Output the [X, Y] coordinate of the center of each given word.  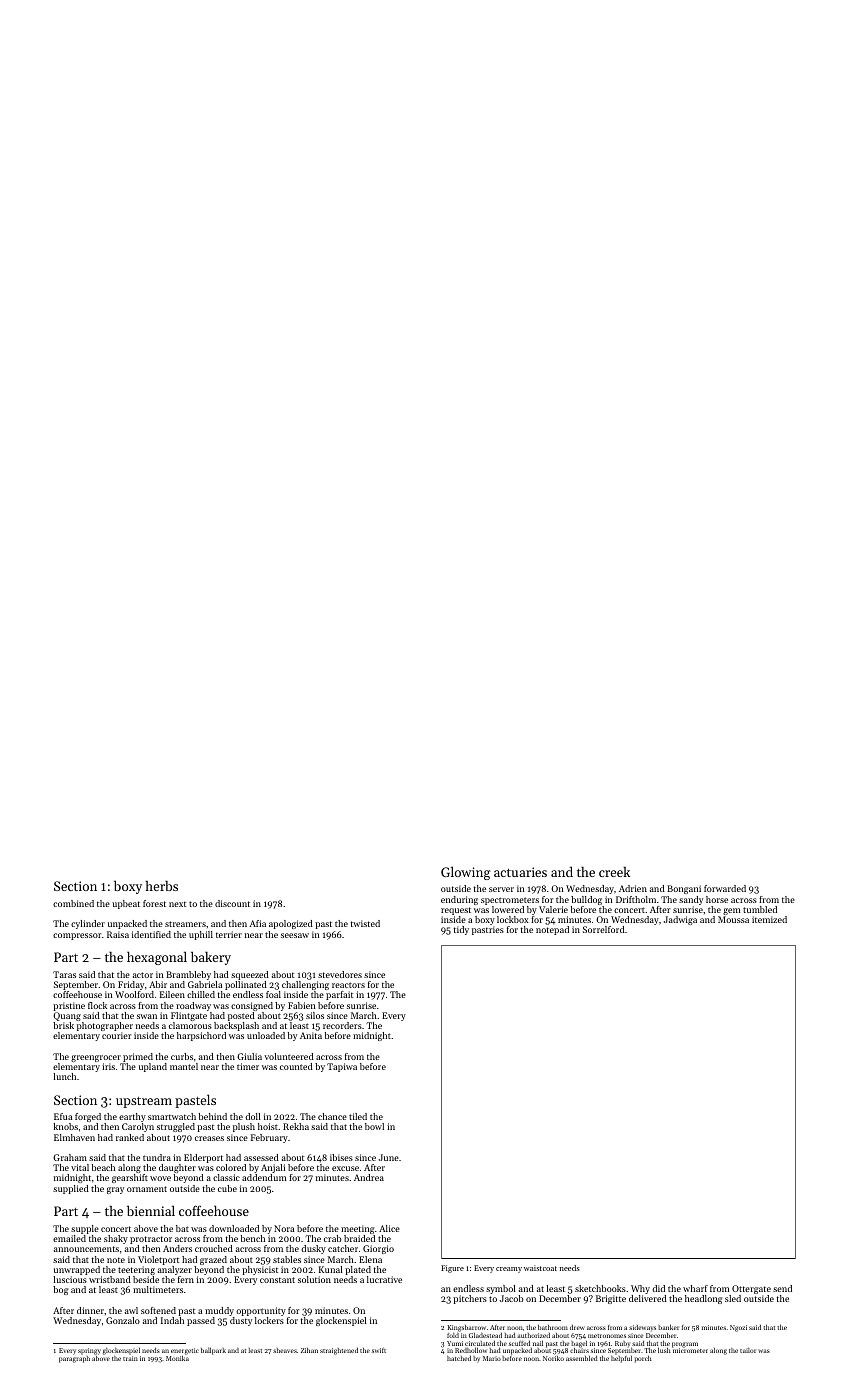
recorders [342, 1025]
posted [241, 1016]
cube [227, 1188]
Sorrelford [604, 929]
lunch [64, 1076]
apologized [291, 924]
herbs [162, 885]
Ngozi [738, 1328]
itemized [769, 919]
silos [315, 1015]
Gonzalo [123, 1320]
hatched [459, 1358]
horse [717, 899]
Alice [389, 1228]
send [782, 1288]
